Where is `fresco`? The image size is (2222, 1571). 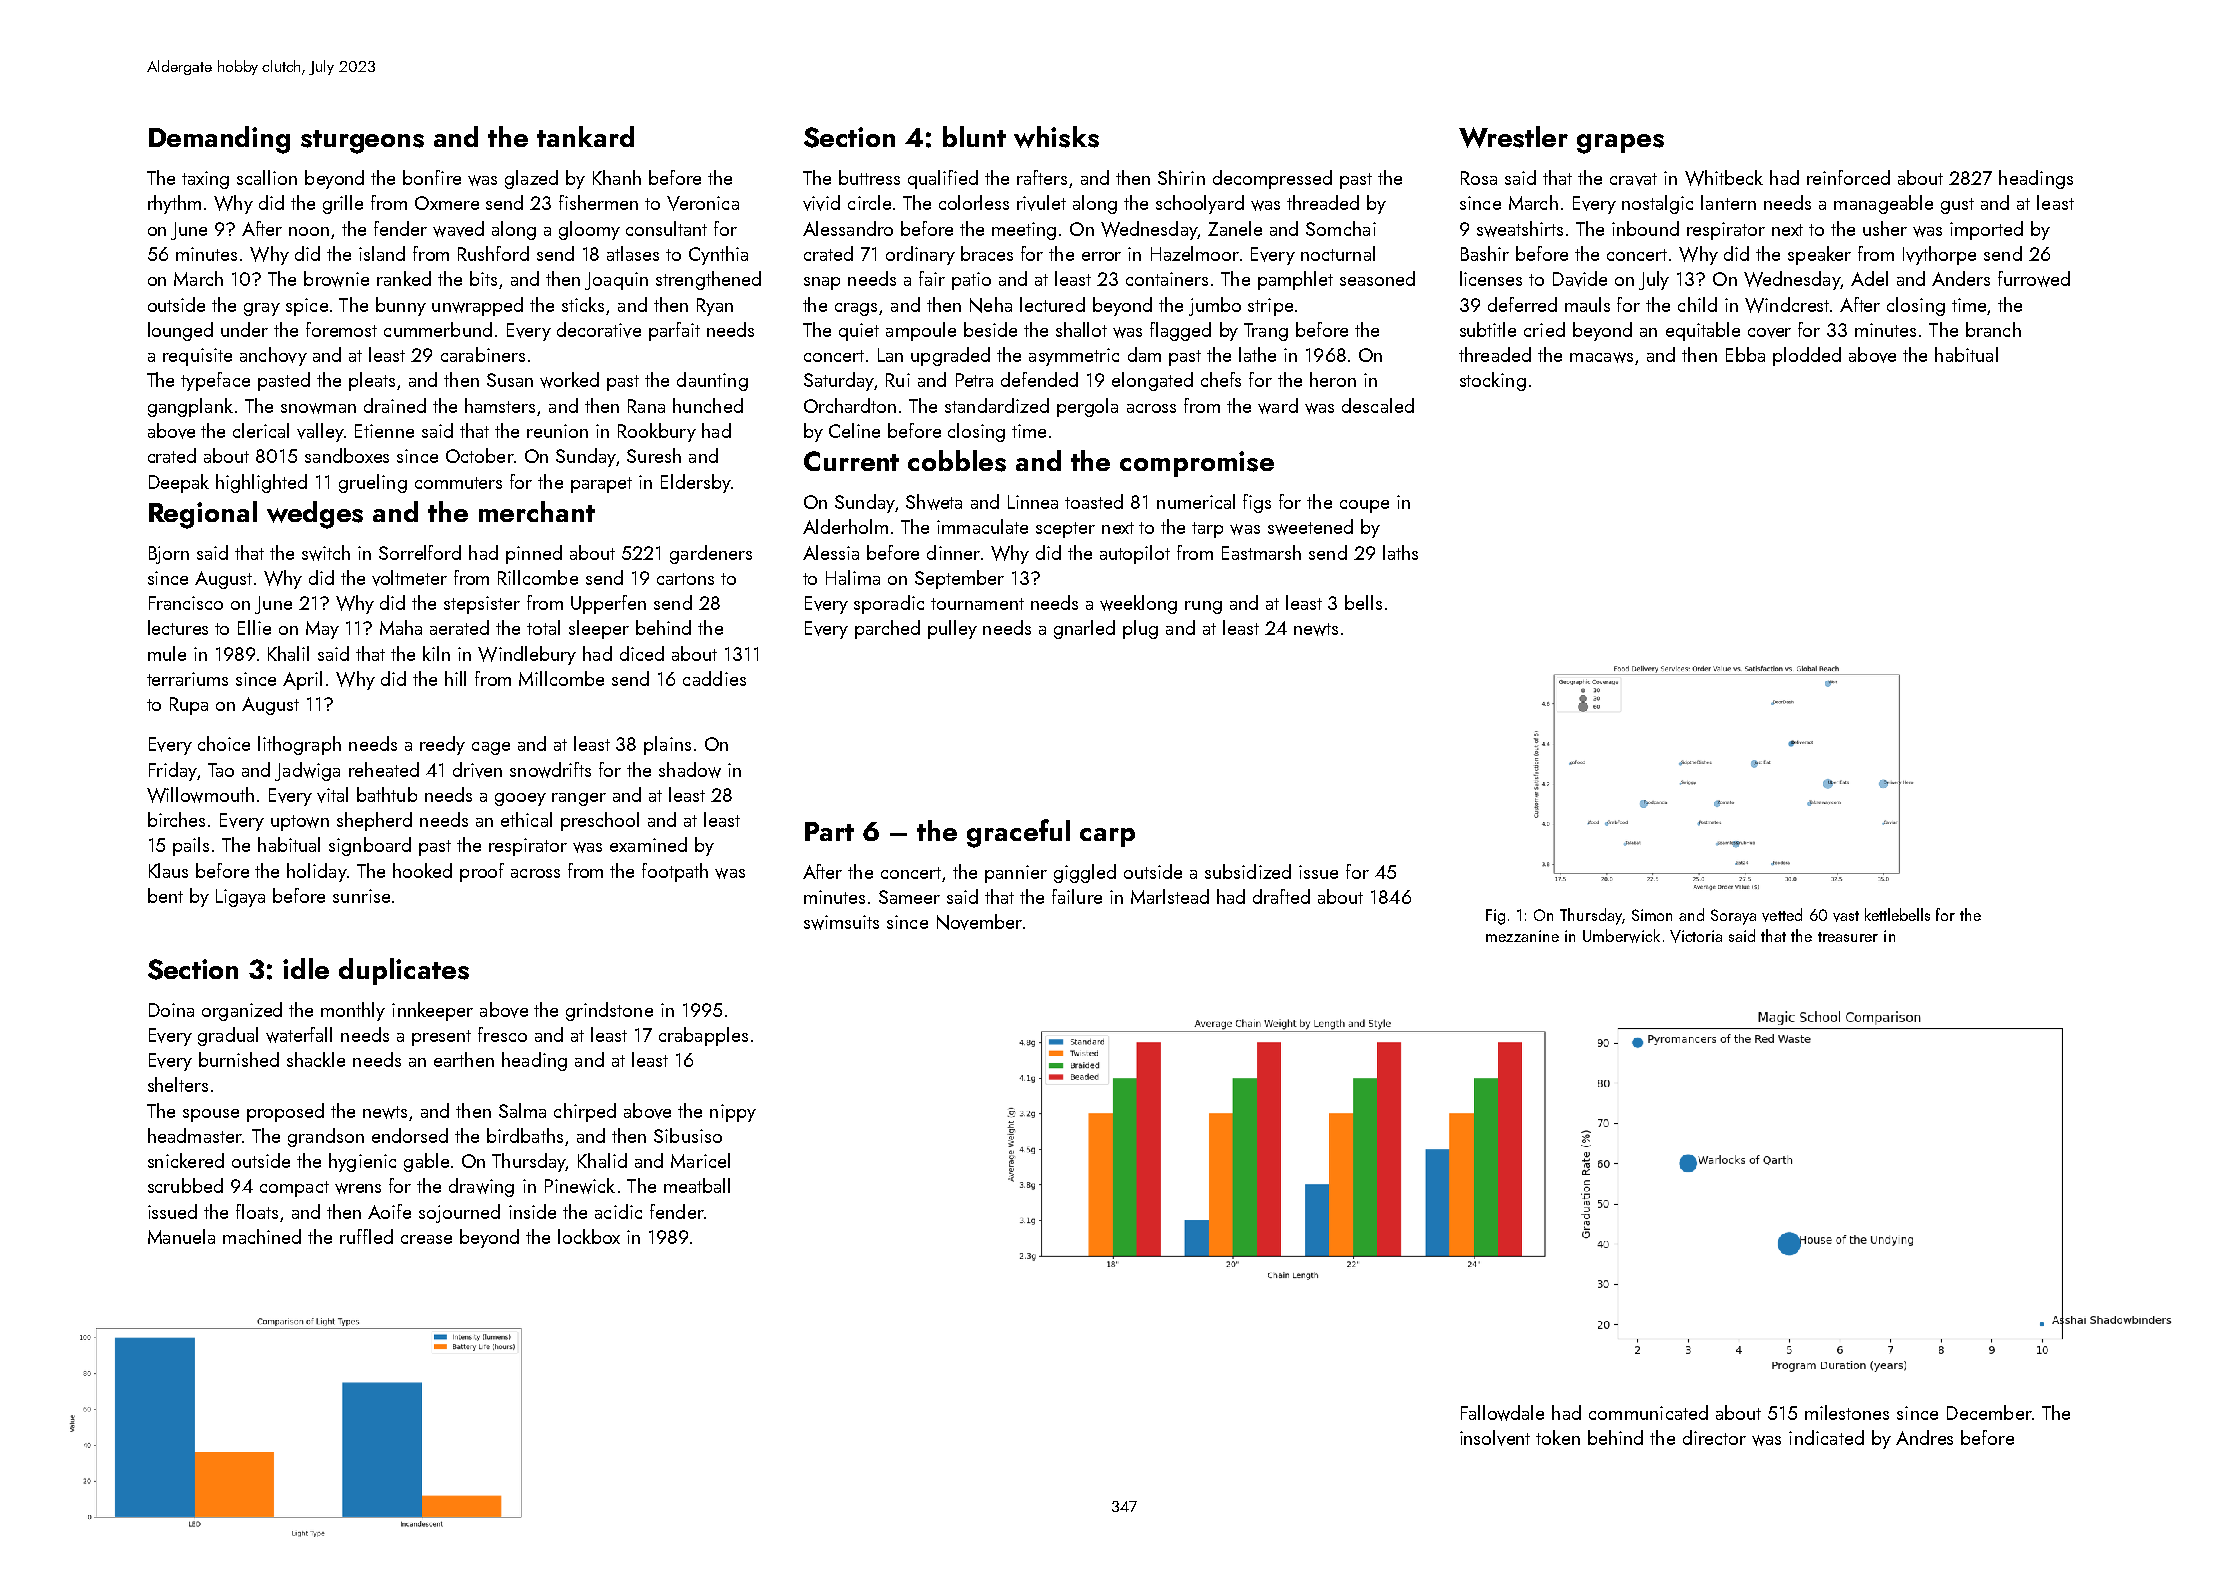 fresco is located at coordinates (502, 1034).
